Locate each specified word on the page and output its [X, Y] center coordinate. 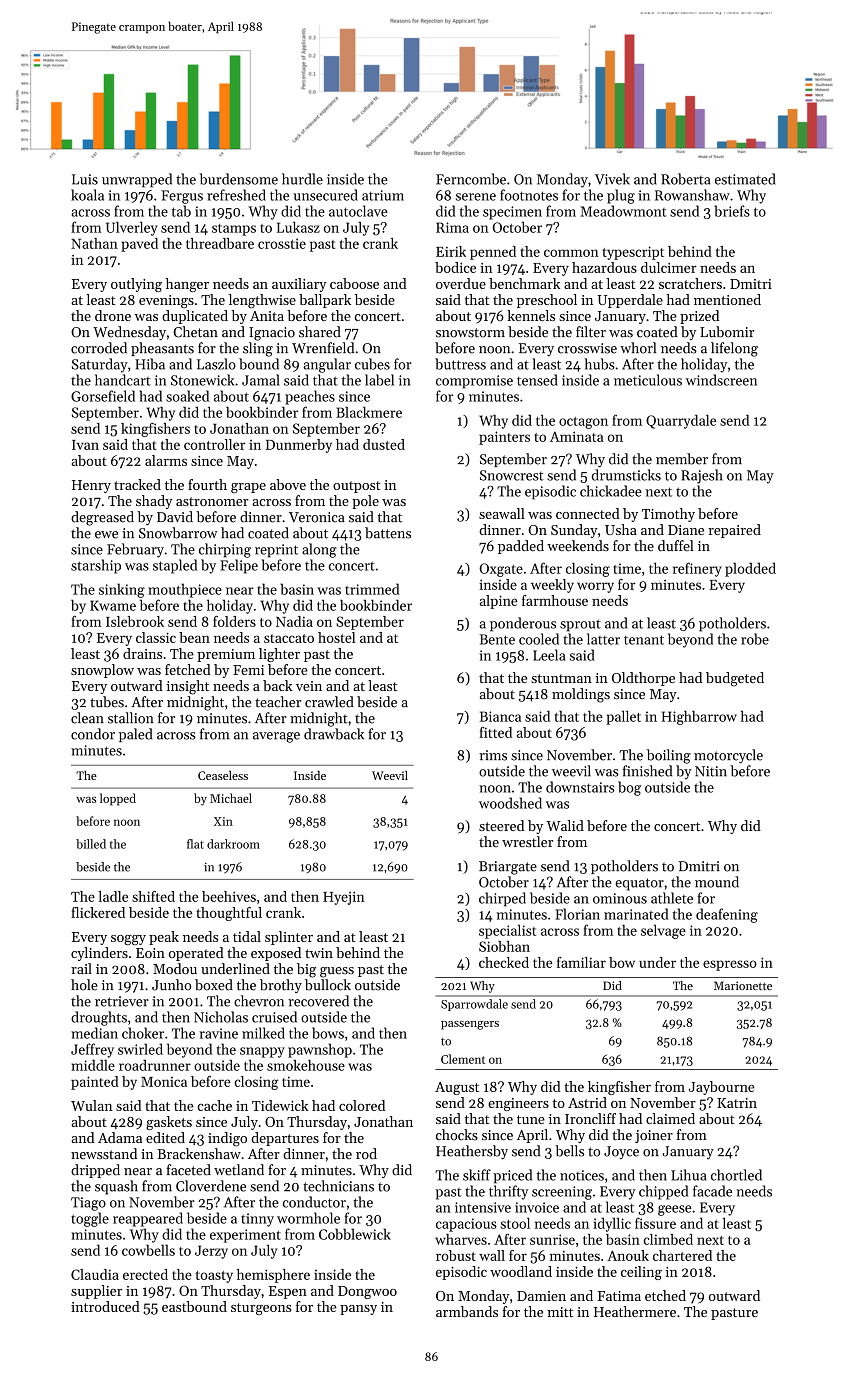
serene [476, 197]
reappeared [148, 1219]
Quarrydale [681, 421]
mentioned [727, 299]
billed [91, 844]
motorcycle [728, 756]
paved [139, 245]
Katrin [737, 1103]
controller [214, 444]
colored [362, 1105]
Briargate [508, 868]
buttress [460, 364]
